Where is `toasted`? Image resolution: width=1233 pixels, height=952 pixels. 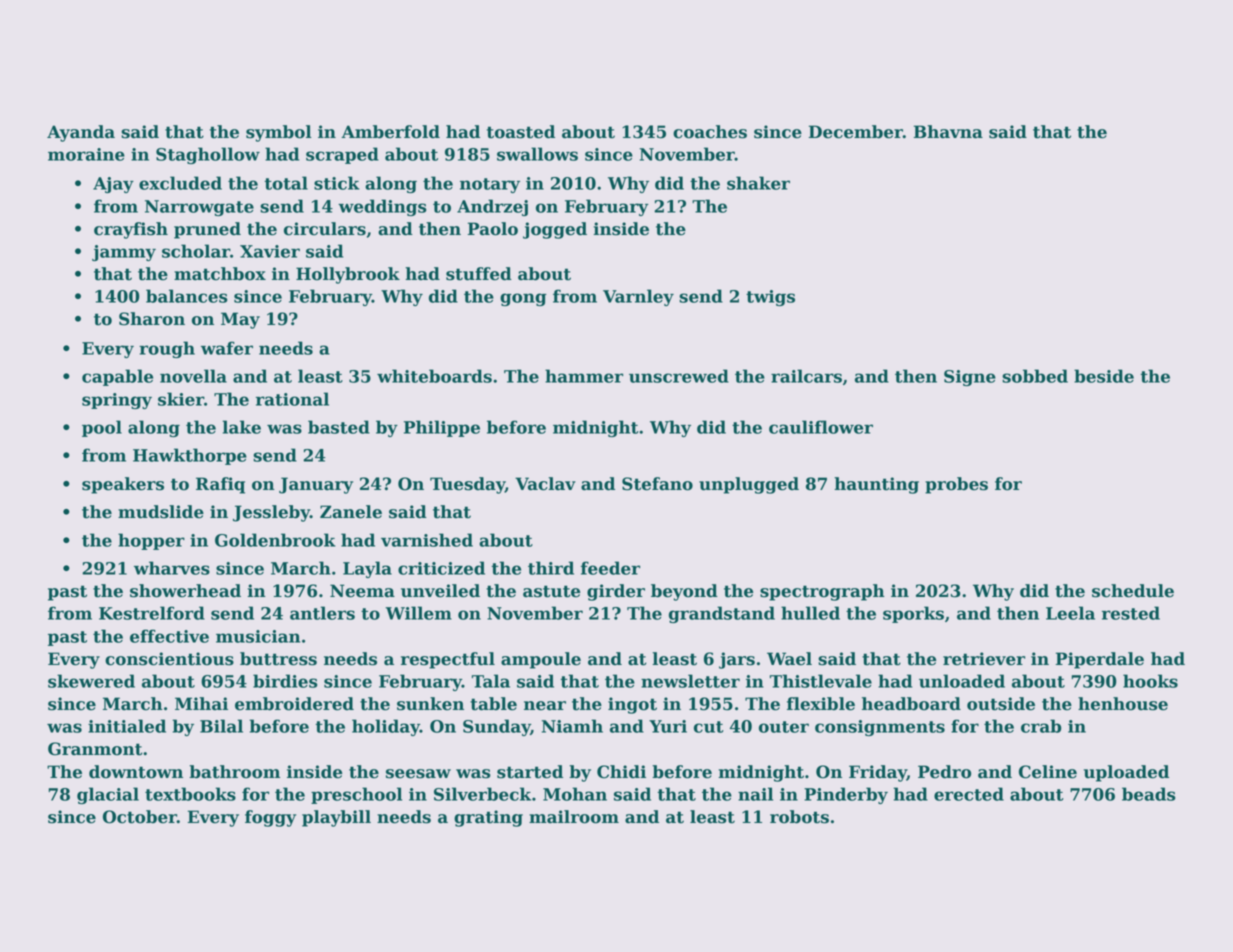 toasted is located at coordinates (521, 132).
